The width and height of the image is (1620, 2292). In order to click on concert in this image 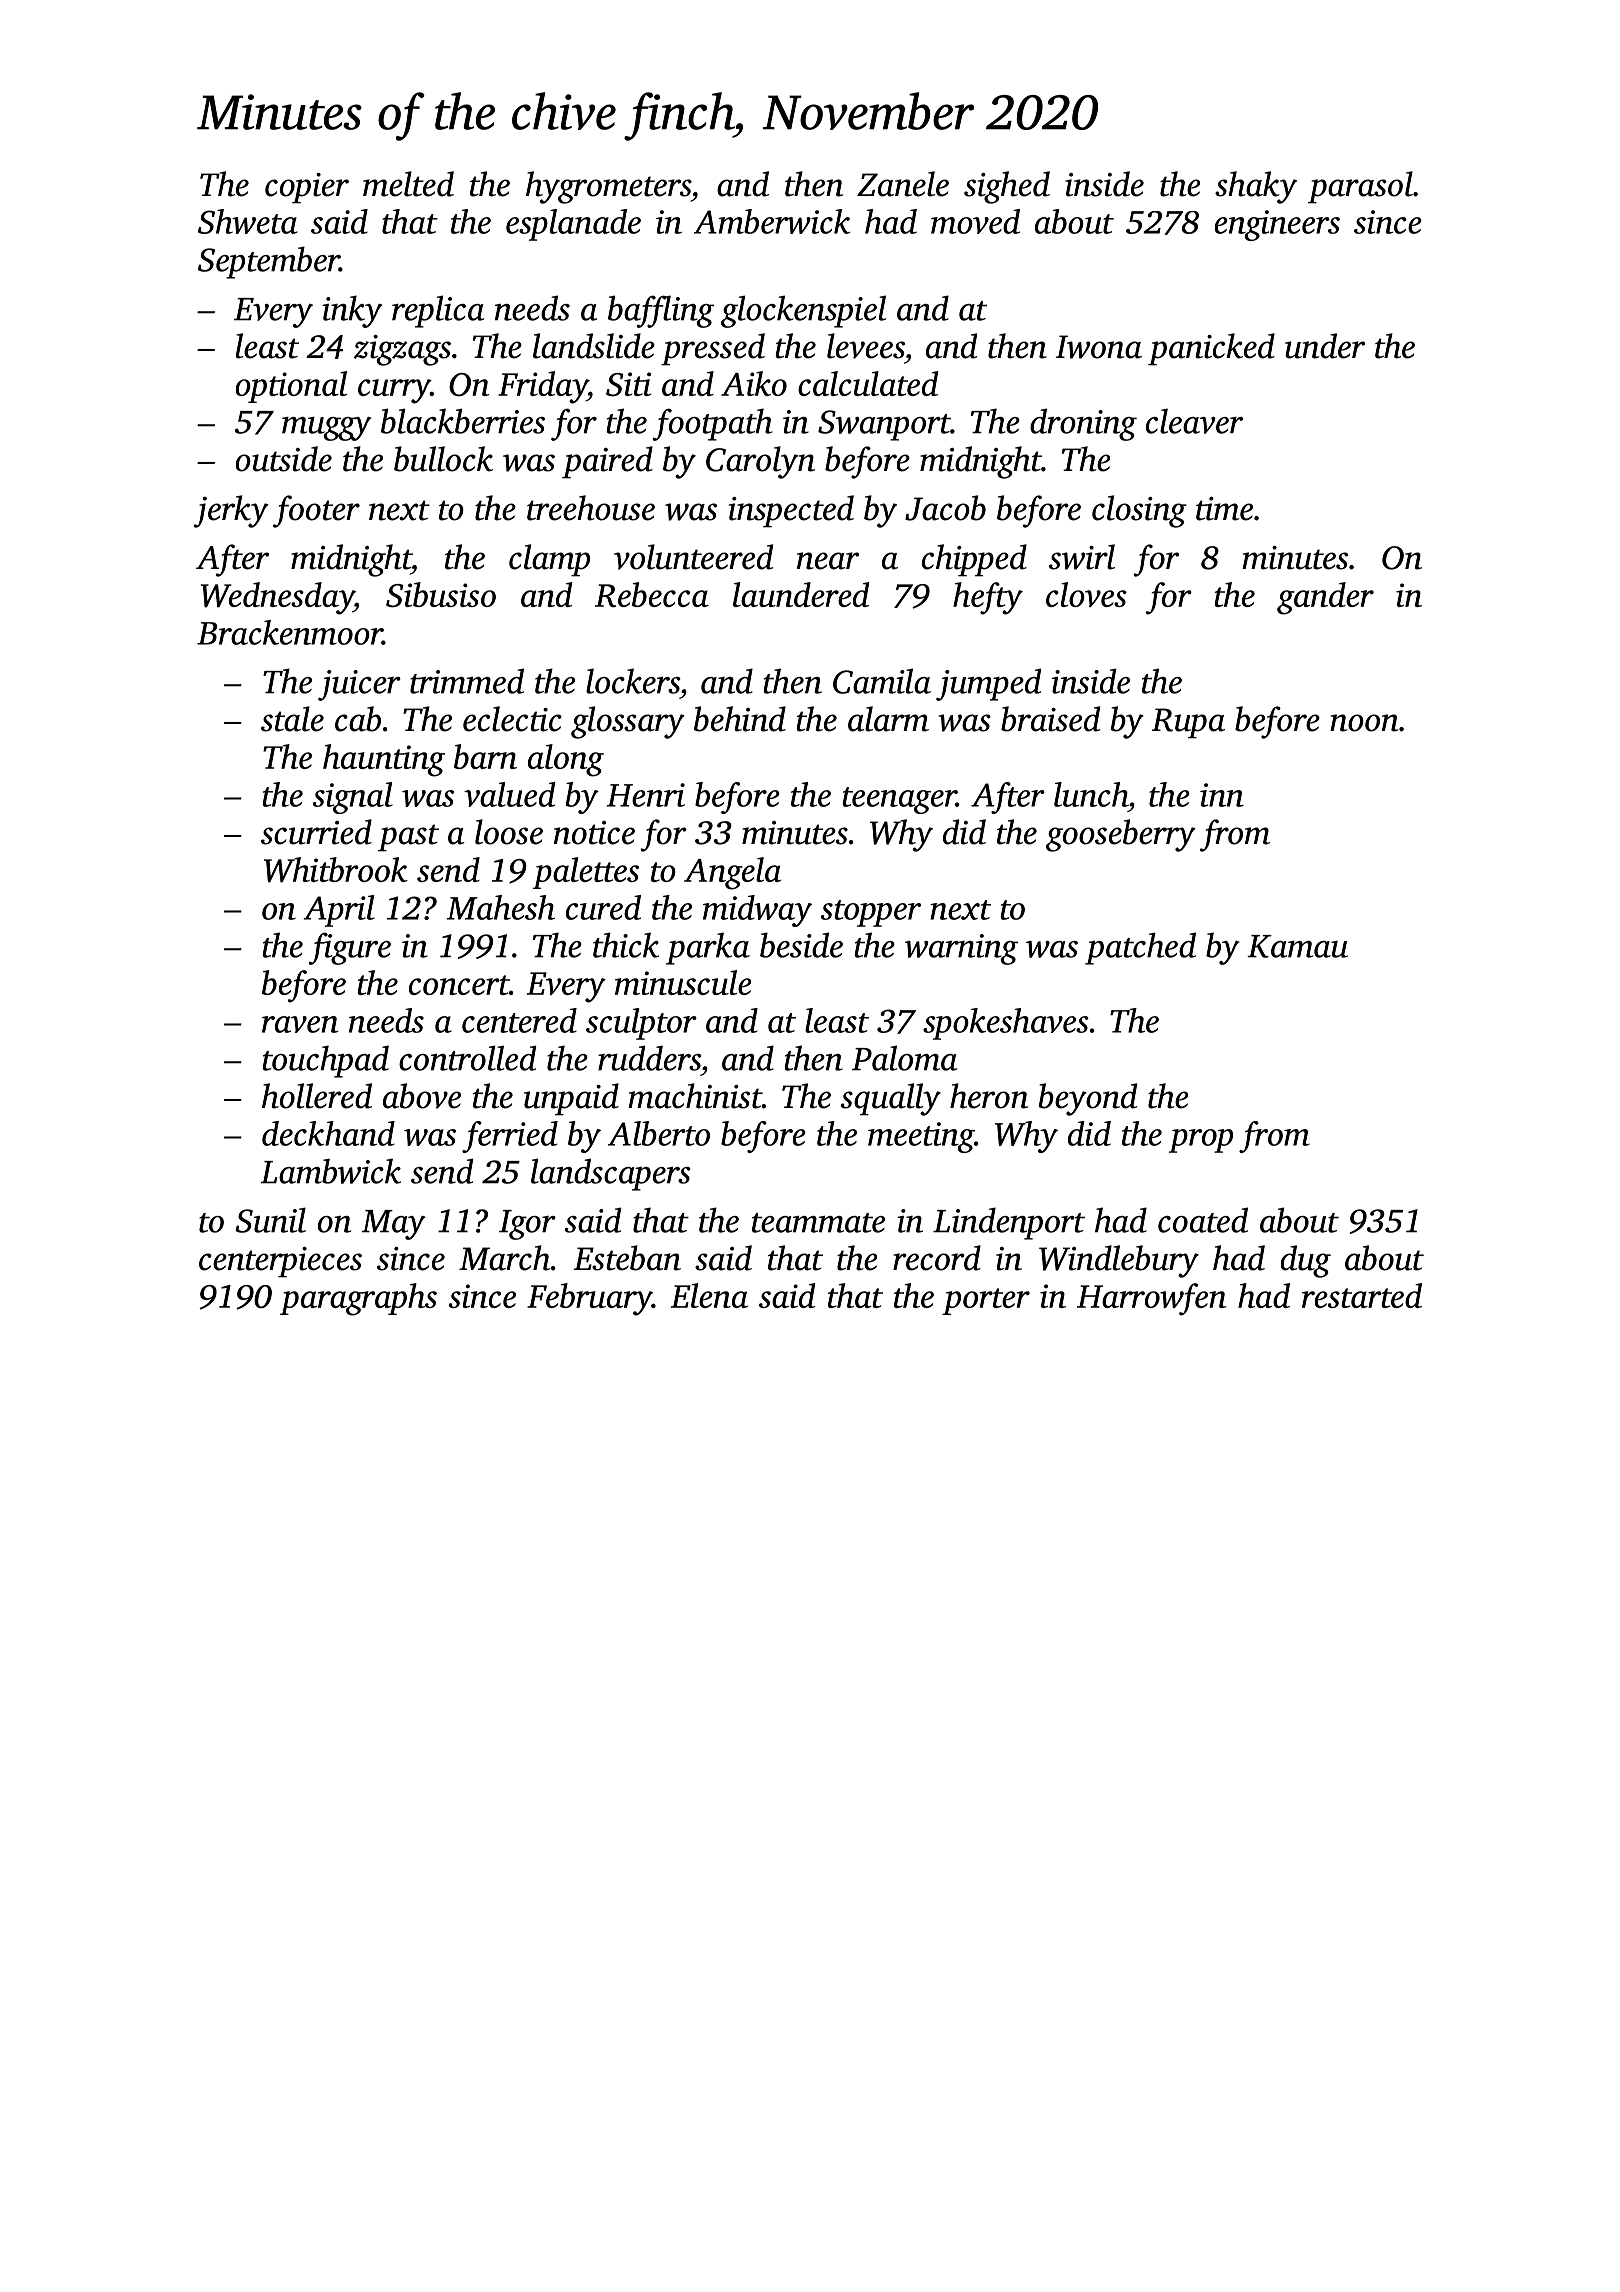, I will do `click(459, 985)`.
